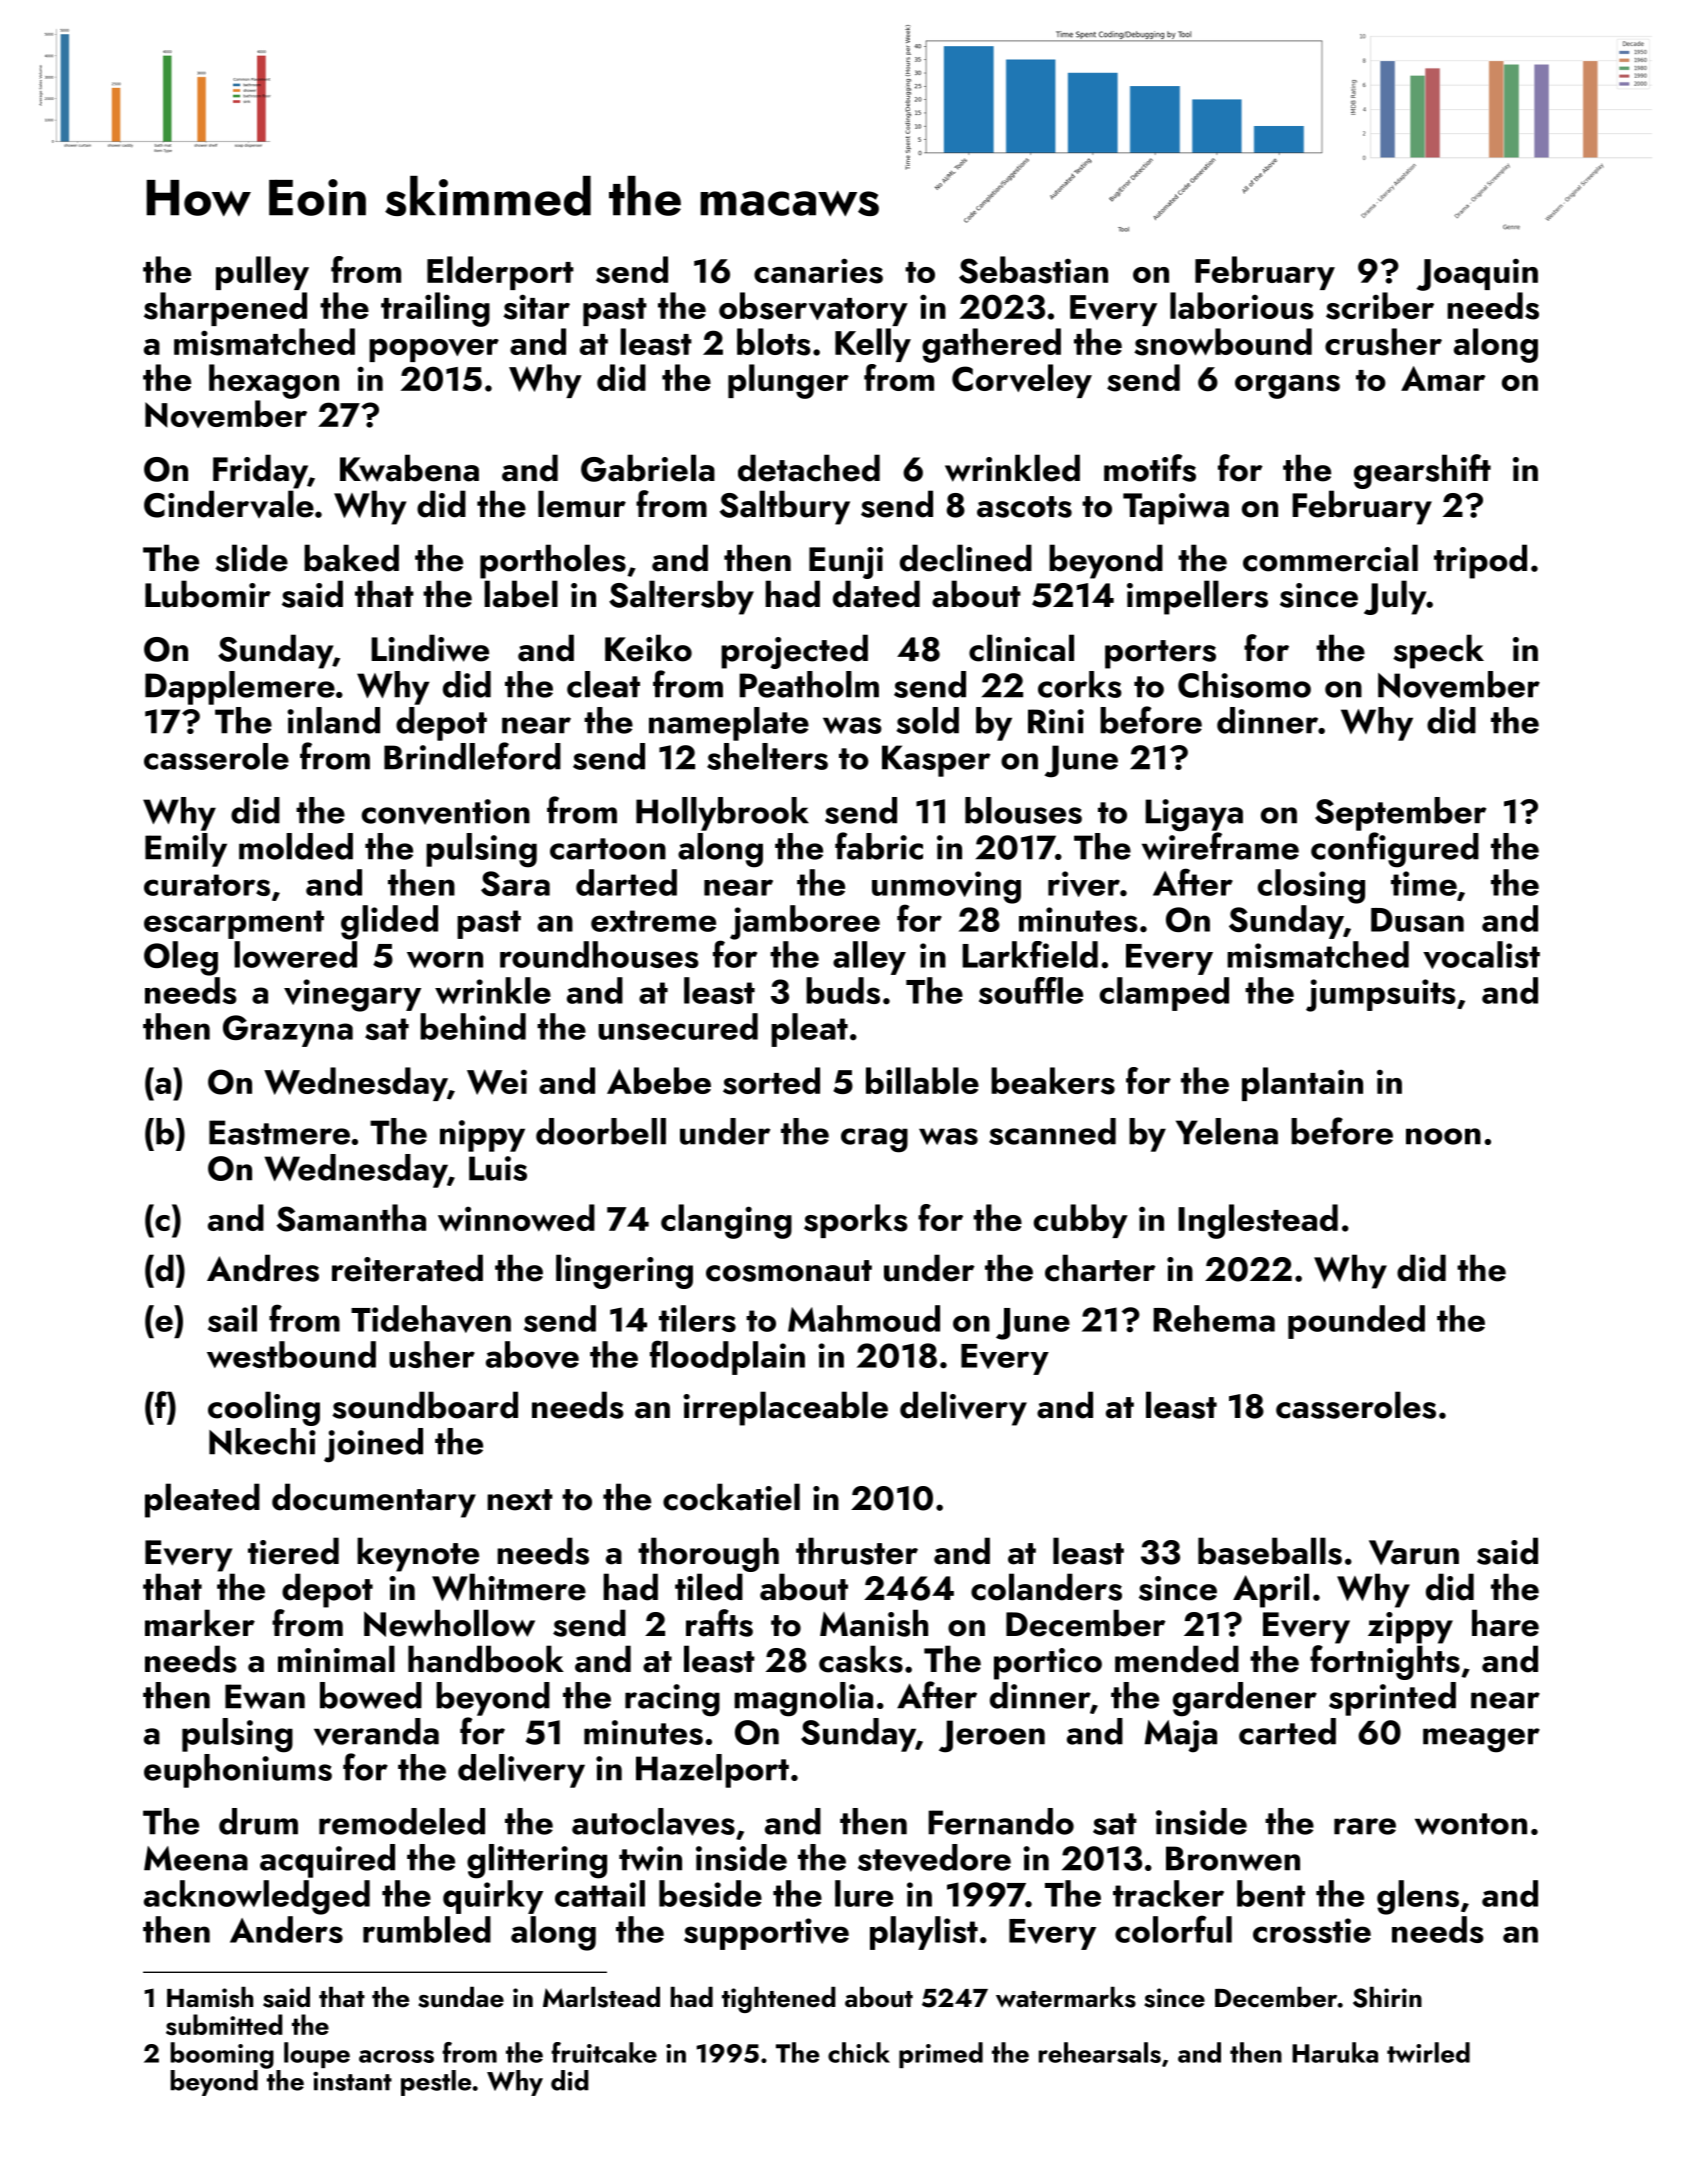 The image size is (1683, 2178). What do you see at coordinates (857, 1551) in the image?
I see `thruster` at bounding box center [857, 1551].
